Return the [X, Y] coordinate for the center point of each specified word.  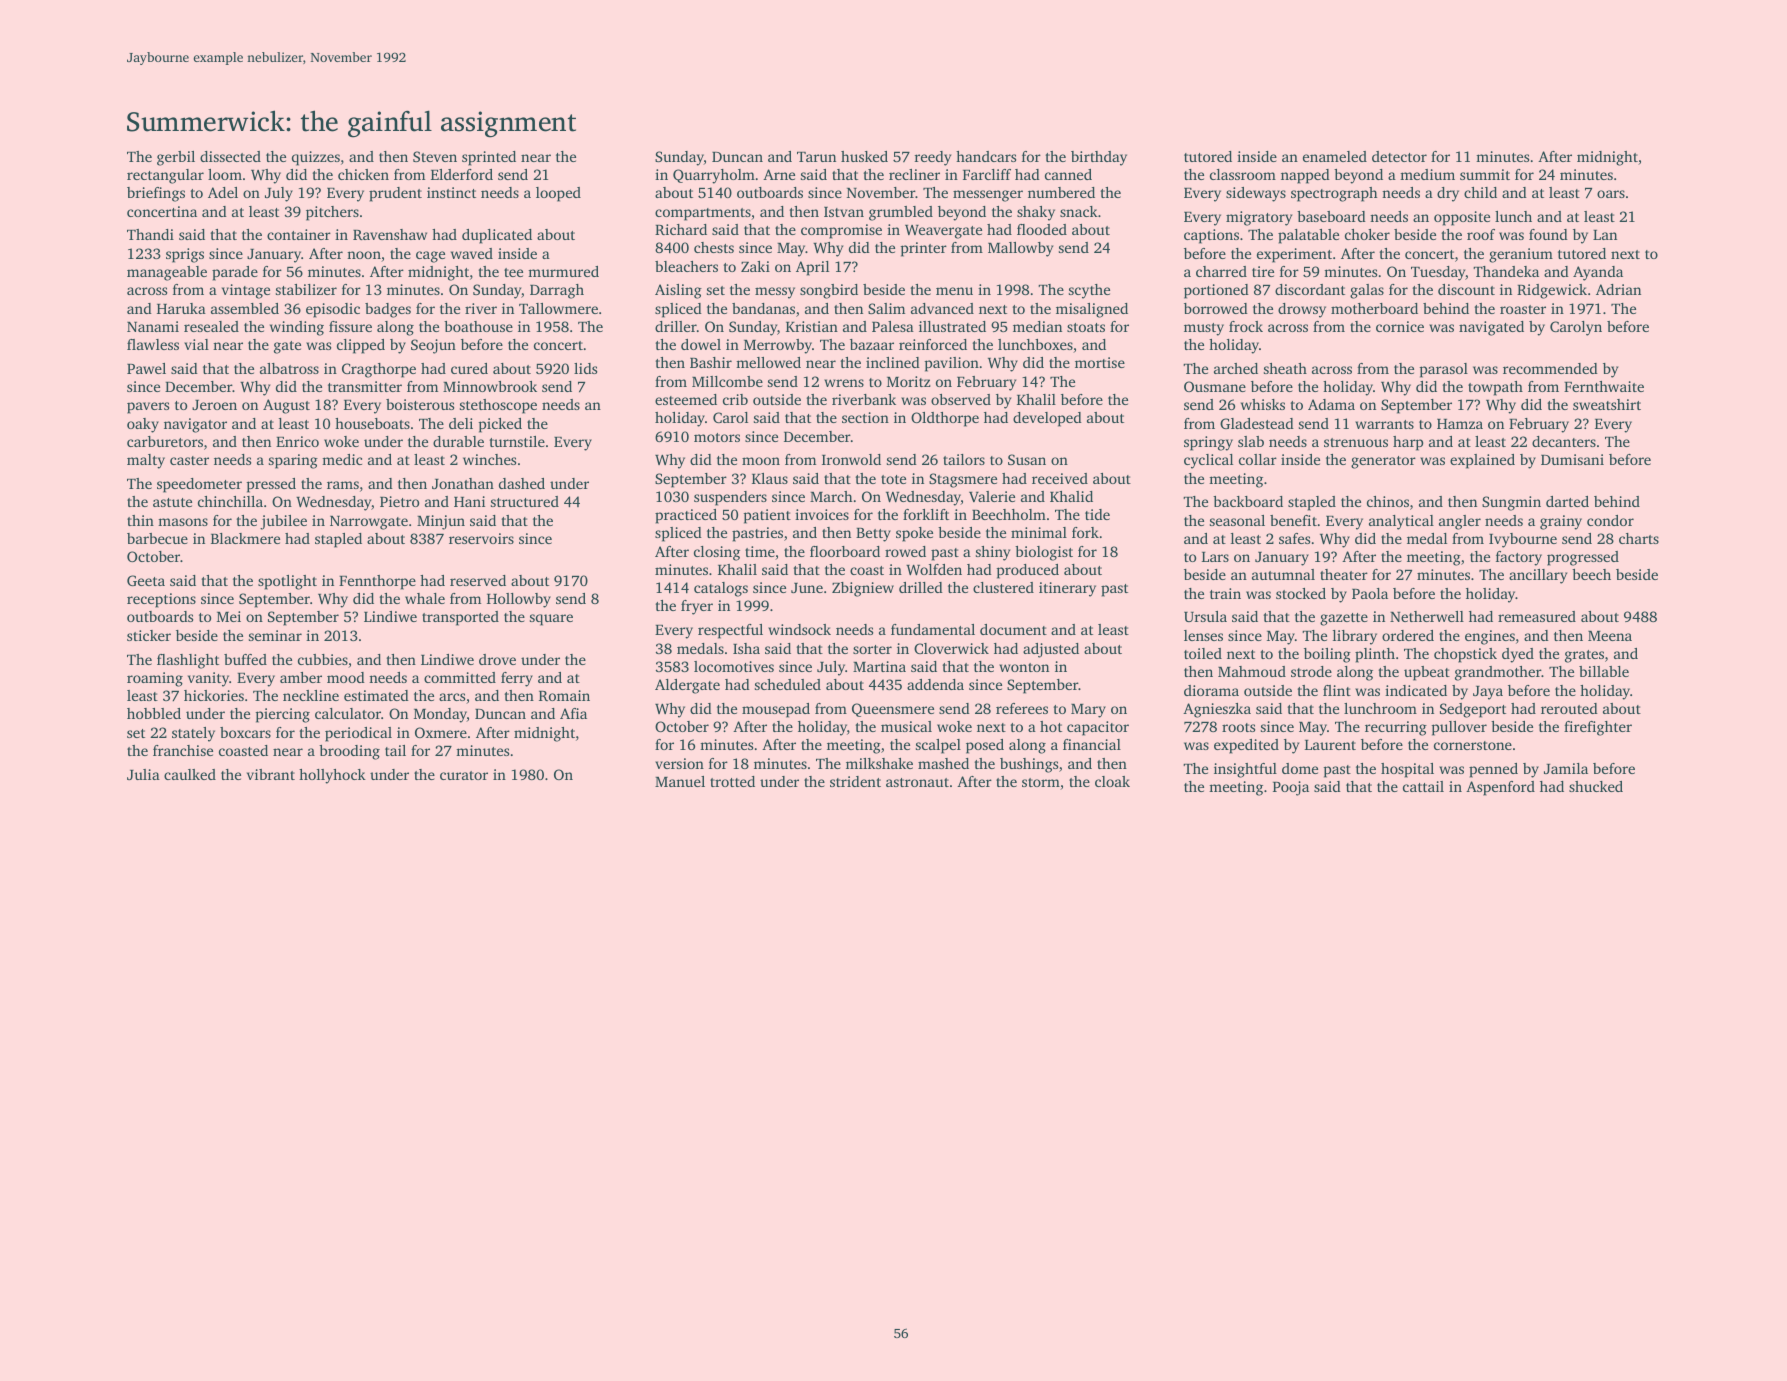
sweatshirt [1607, 404]
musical [906, 726]
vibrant [271, 774]
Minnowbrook [490, 386]
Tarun [816, 157]
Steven [435, 156]
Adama [1331, 404]
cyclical [1208, 461]
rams [343, 485]
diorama [1211, 690]
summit [1485, 174]
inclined [893, 362]
